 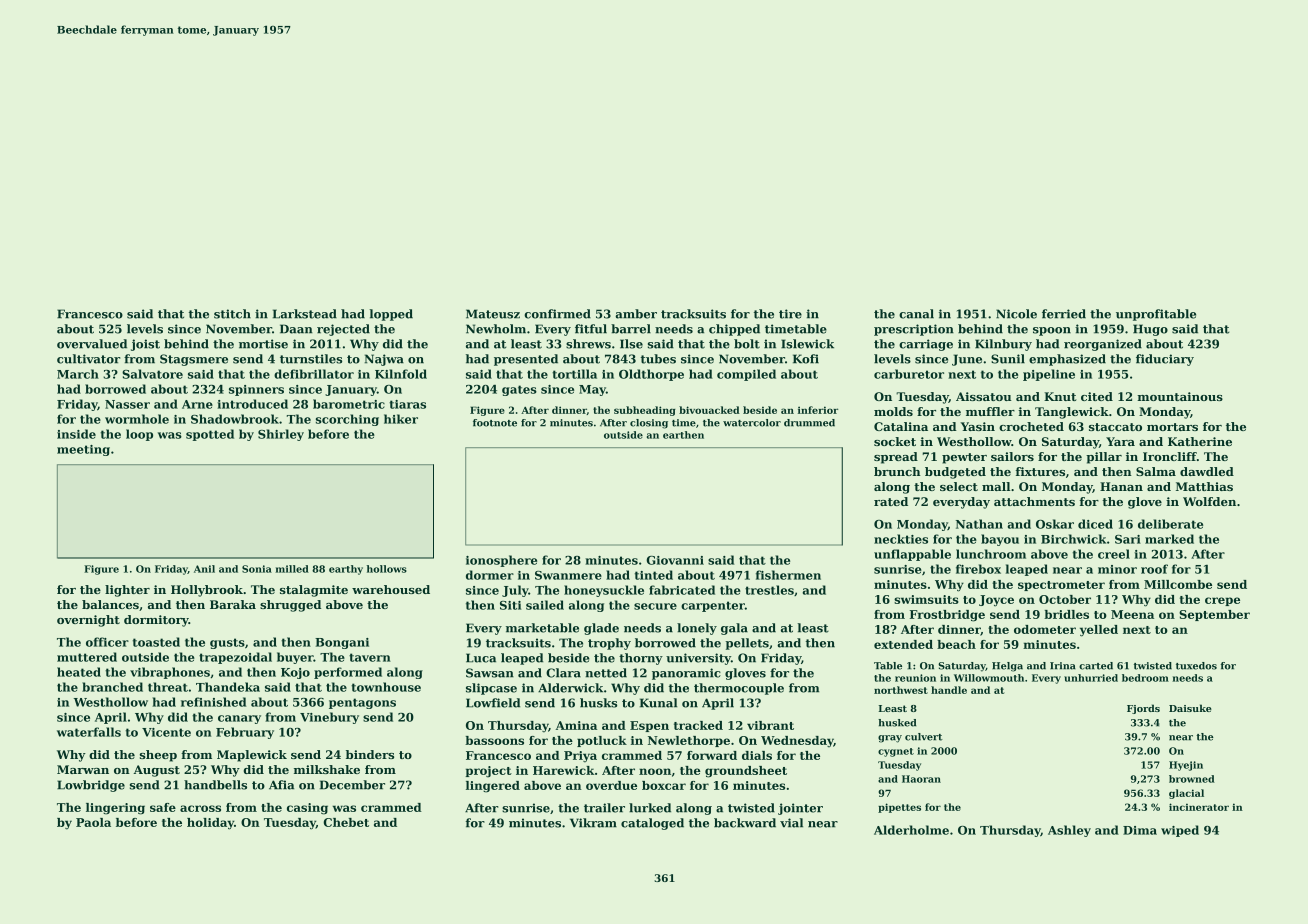 What do you see at coordinates (895, 441) in the screenshot?
I see `socket` at bounding box center [895, 441].
